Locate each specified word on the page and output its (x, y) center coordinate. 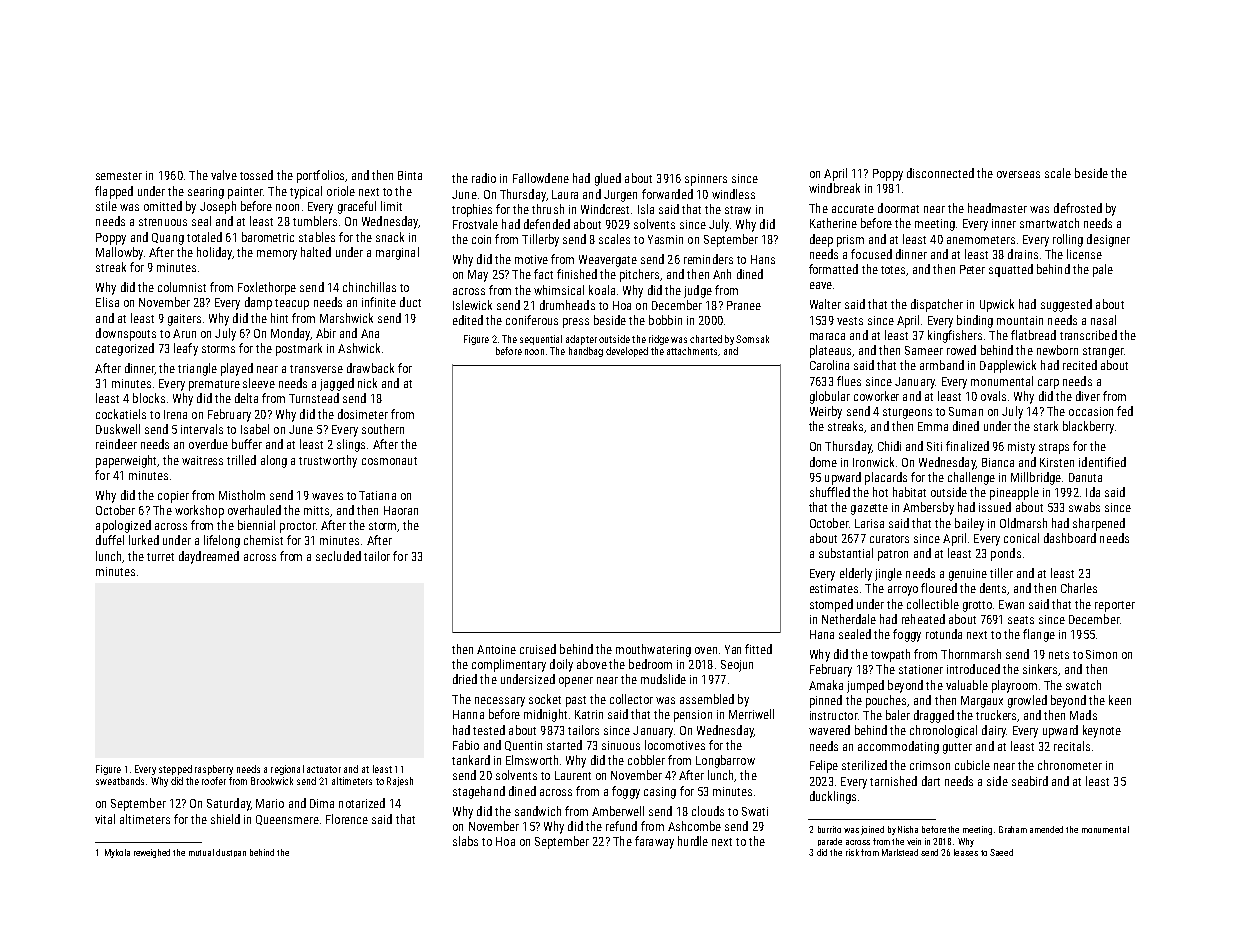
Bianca (998, 462)
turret (160, 557)
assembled (707, 699)
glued (608, 179)
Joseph (218, 207)
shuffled (830, 492)
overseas (1018, 174)
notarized (362, 803)
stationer (921, 669)
